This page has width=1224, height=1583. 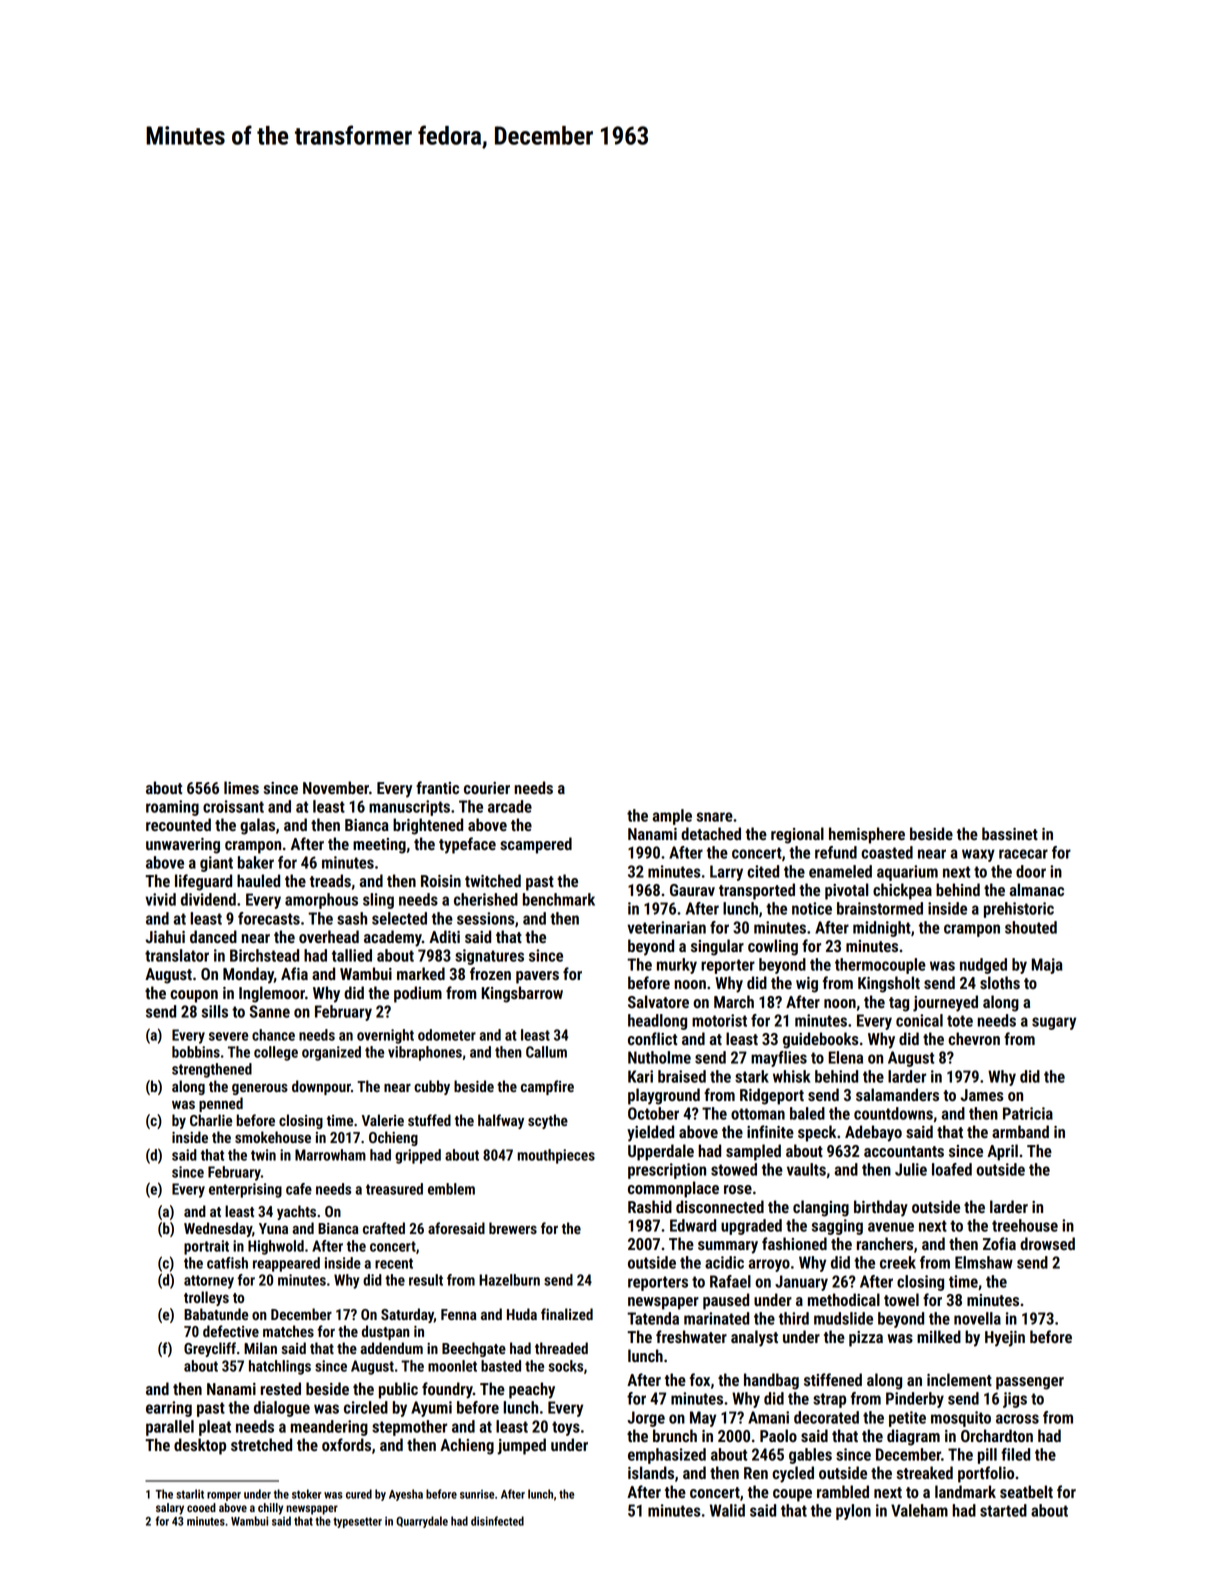 What do you see at coordinates (273, 1035) in the page?
I see `chance` at bounding box center [273, 1035].
